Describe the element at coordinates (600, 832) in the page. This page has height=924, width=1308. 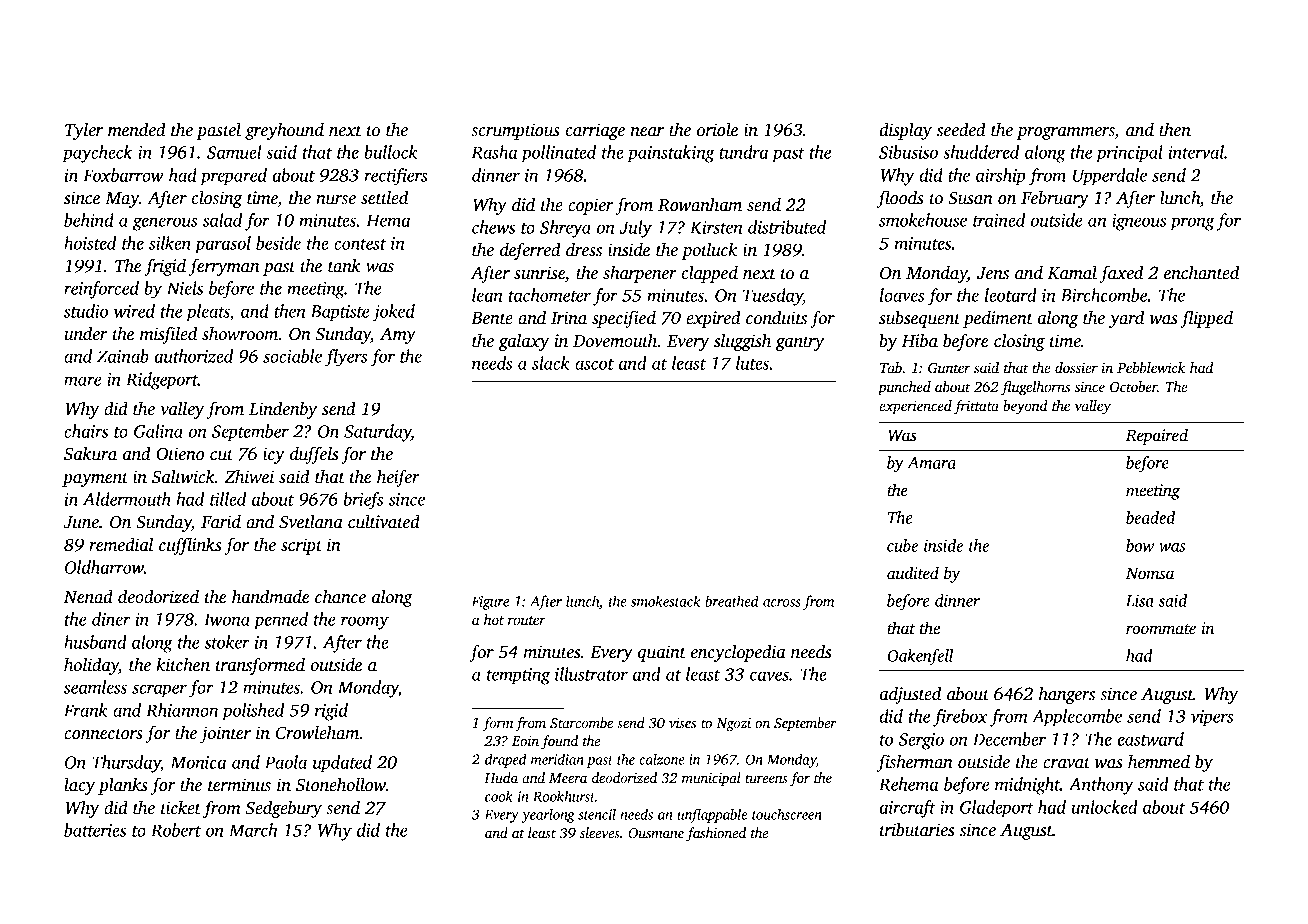
I see `sleeves` at that location.
